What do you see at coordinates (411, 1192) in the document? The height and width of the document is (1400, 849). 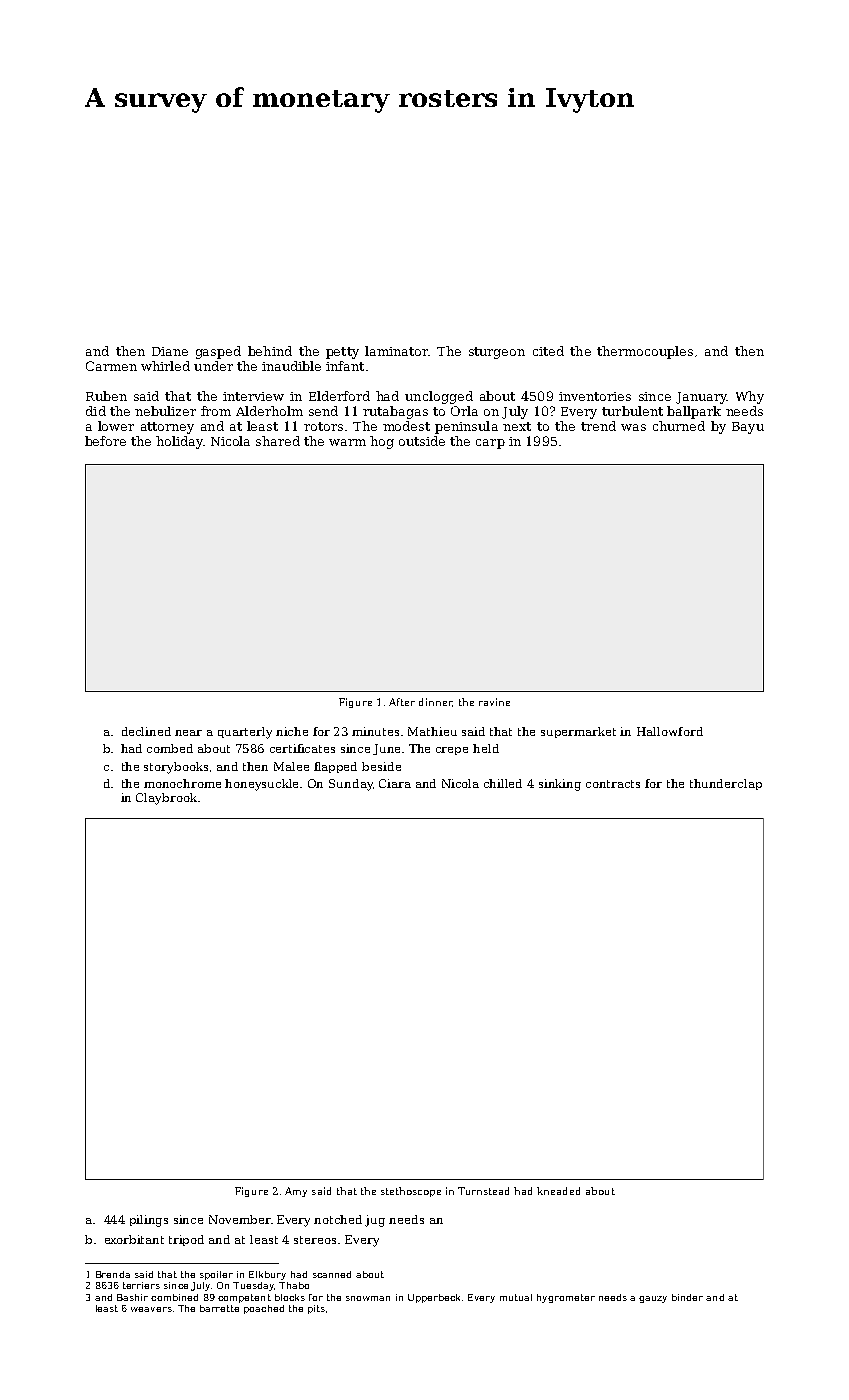 I see `stethoscope` at bounding box center [411, 1192].
